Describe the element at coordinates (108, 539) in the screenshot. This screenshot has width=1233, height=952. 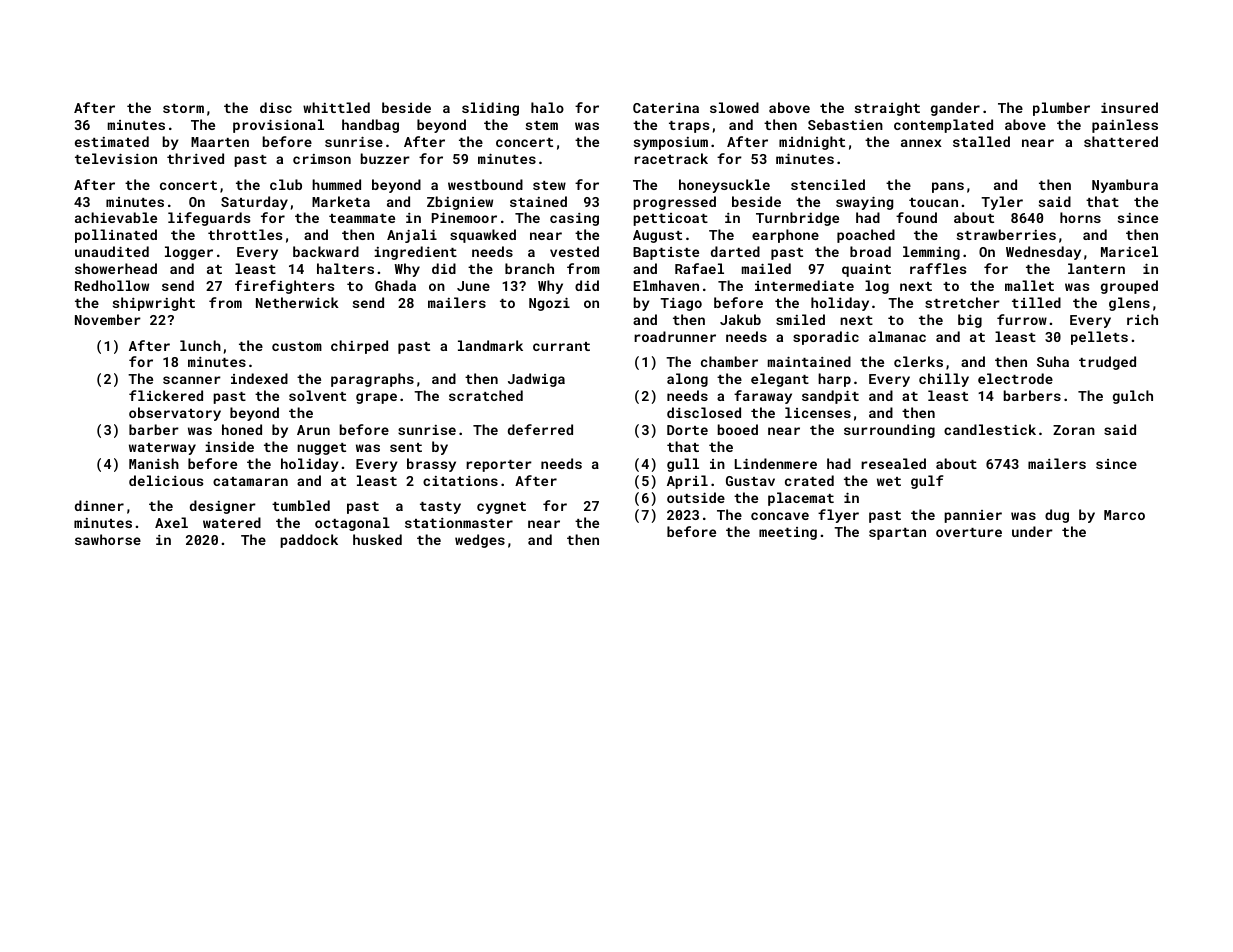
I see `sawhorse` at that location.
